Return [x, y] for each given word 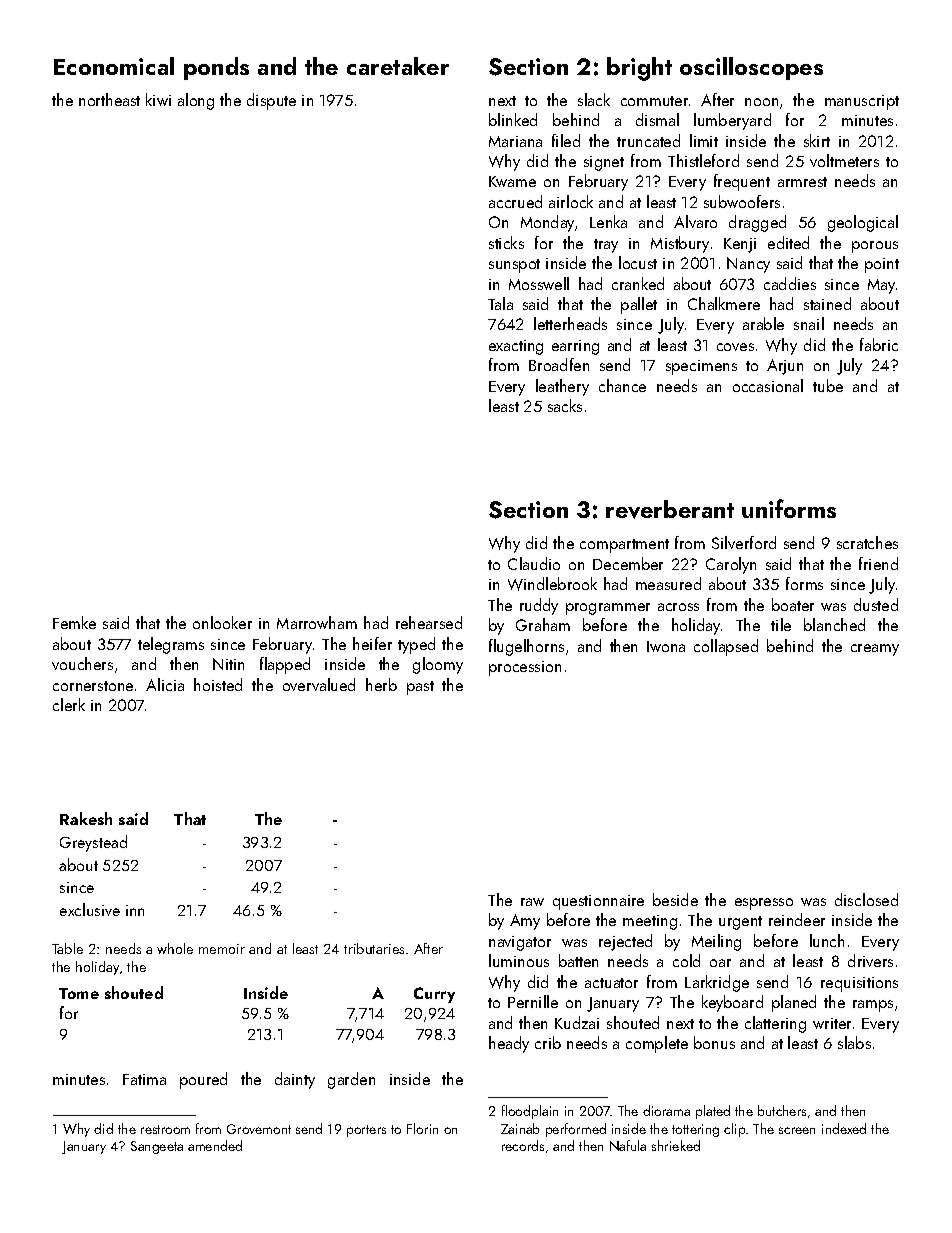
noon [761, 102]
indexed [844, 1128]
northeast [109, 99]
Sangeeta [157, 1147]
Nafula [628, 1145]
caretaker [398, 66]
